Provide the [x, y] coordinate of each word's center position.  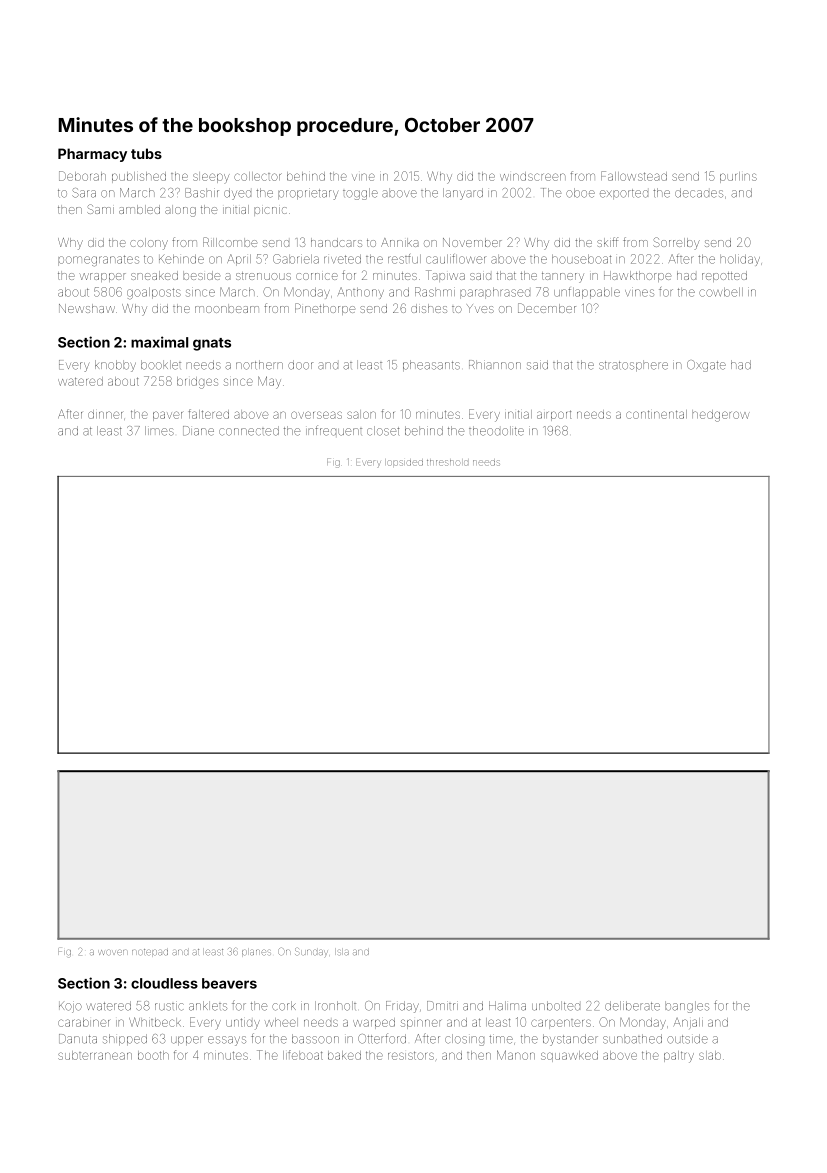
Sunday [311, 952]
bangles [687, 1007]
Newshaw [87, 308]
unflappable [587, 293]
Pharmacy [92, 155]
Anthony [361, 293]
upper [187, 1041]
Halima [507, 1006]
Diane [198, 431]
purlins [738, 177]
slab [710, 1055]
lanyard [463, 194]
